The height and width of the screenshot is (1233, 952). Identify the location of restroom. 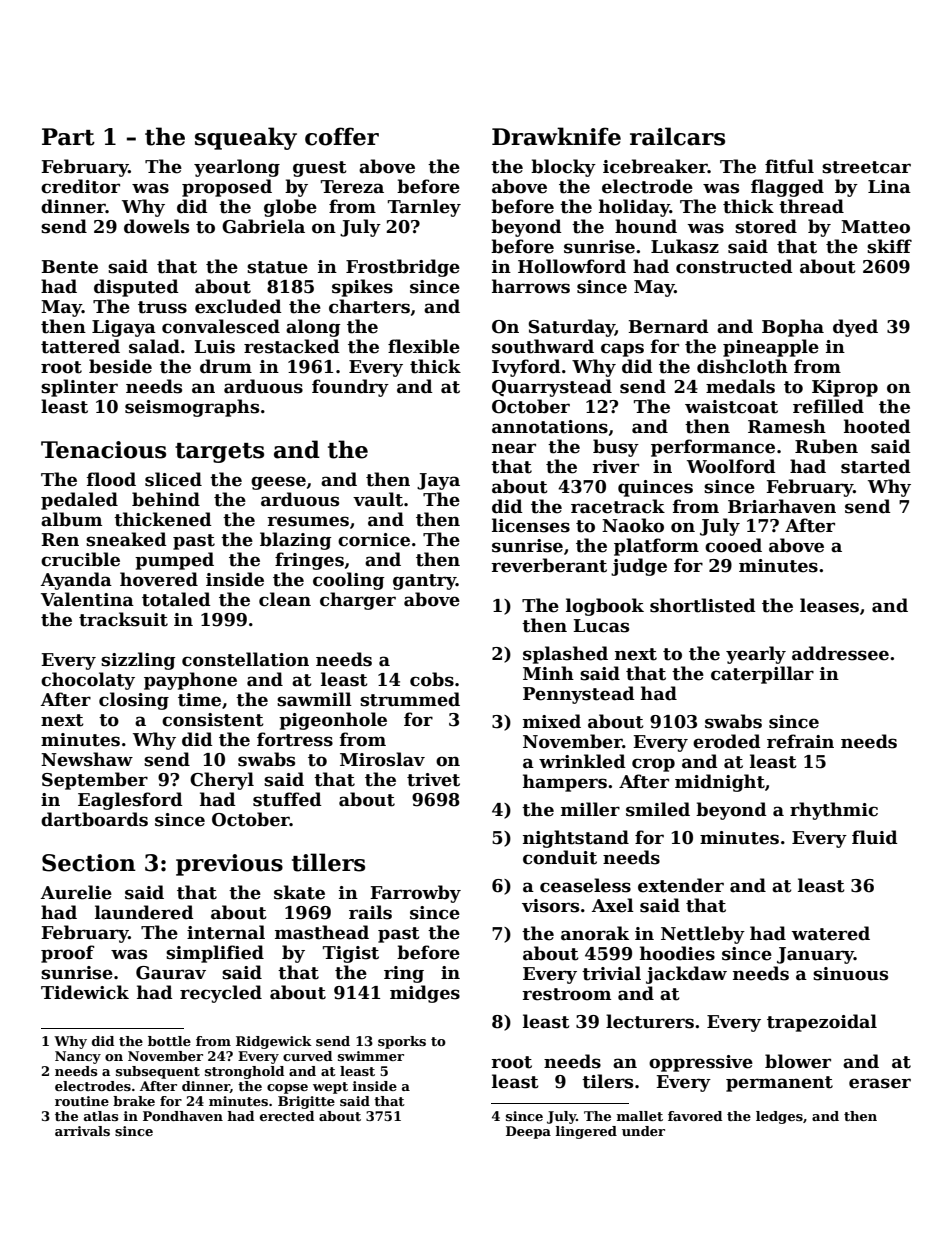
(566, 994).
